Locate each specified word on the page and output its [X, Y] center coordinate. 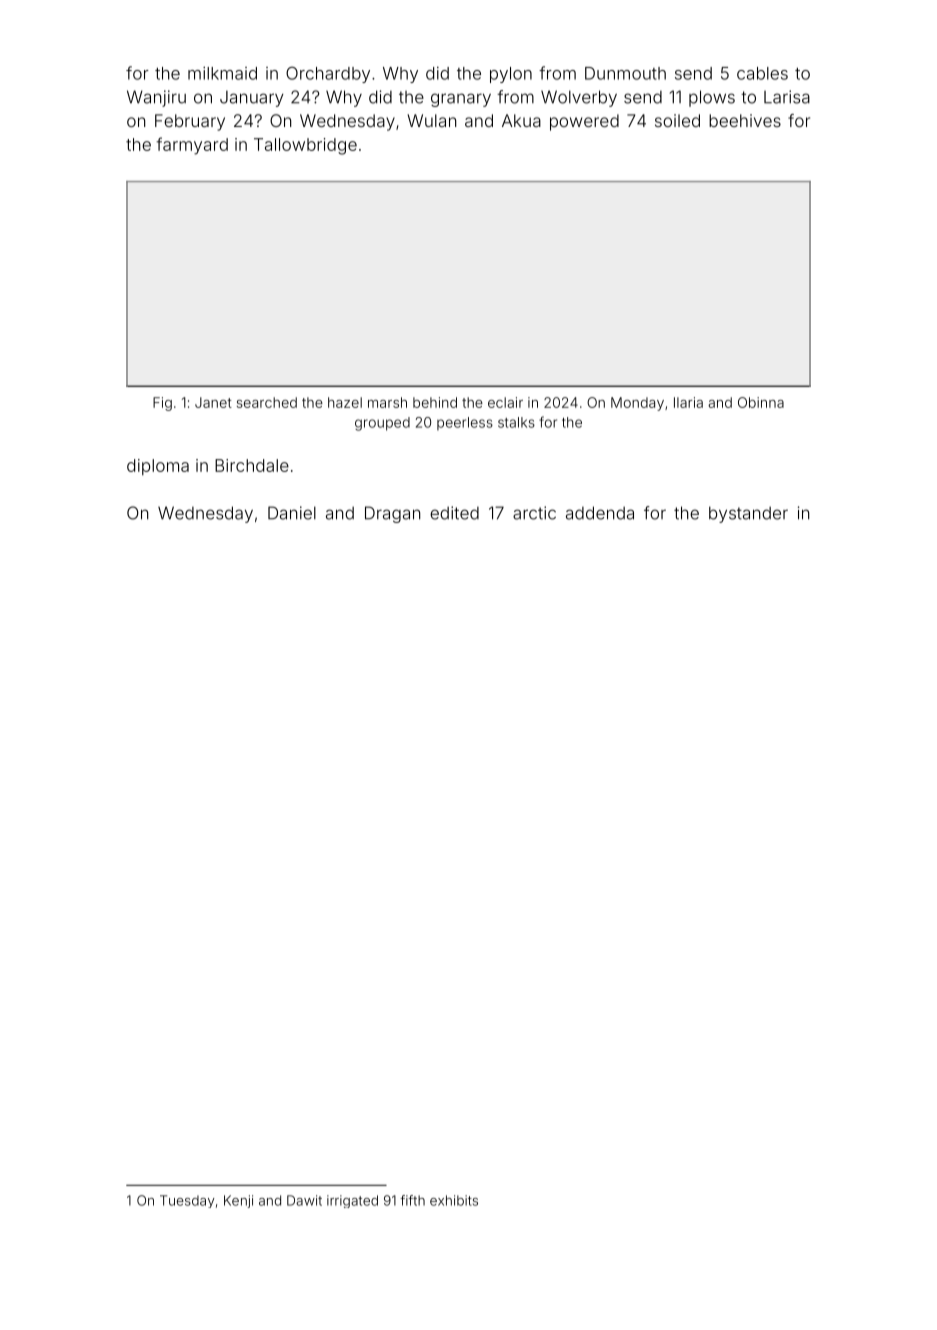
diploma [158, 467]
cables [762, 73]
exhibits [454, 1200]
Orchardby [328, 75]
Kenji [238, 1201]
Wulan [431, 120]
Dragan [392, 514]
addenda [600, 513]
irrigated [352, 1201]
